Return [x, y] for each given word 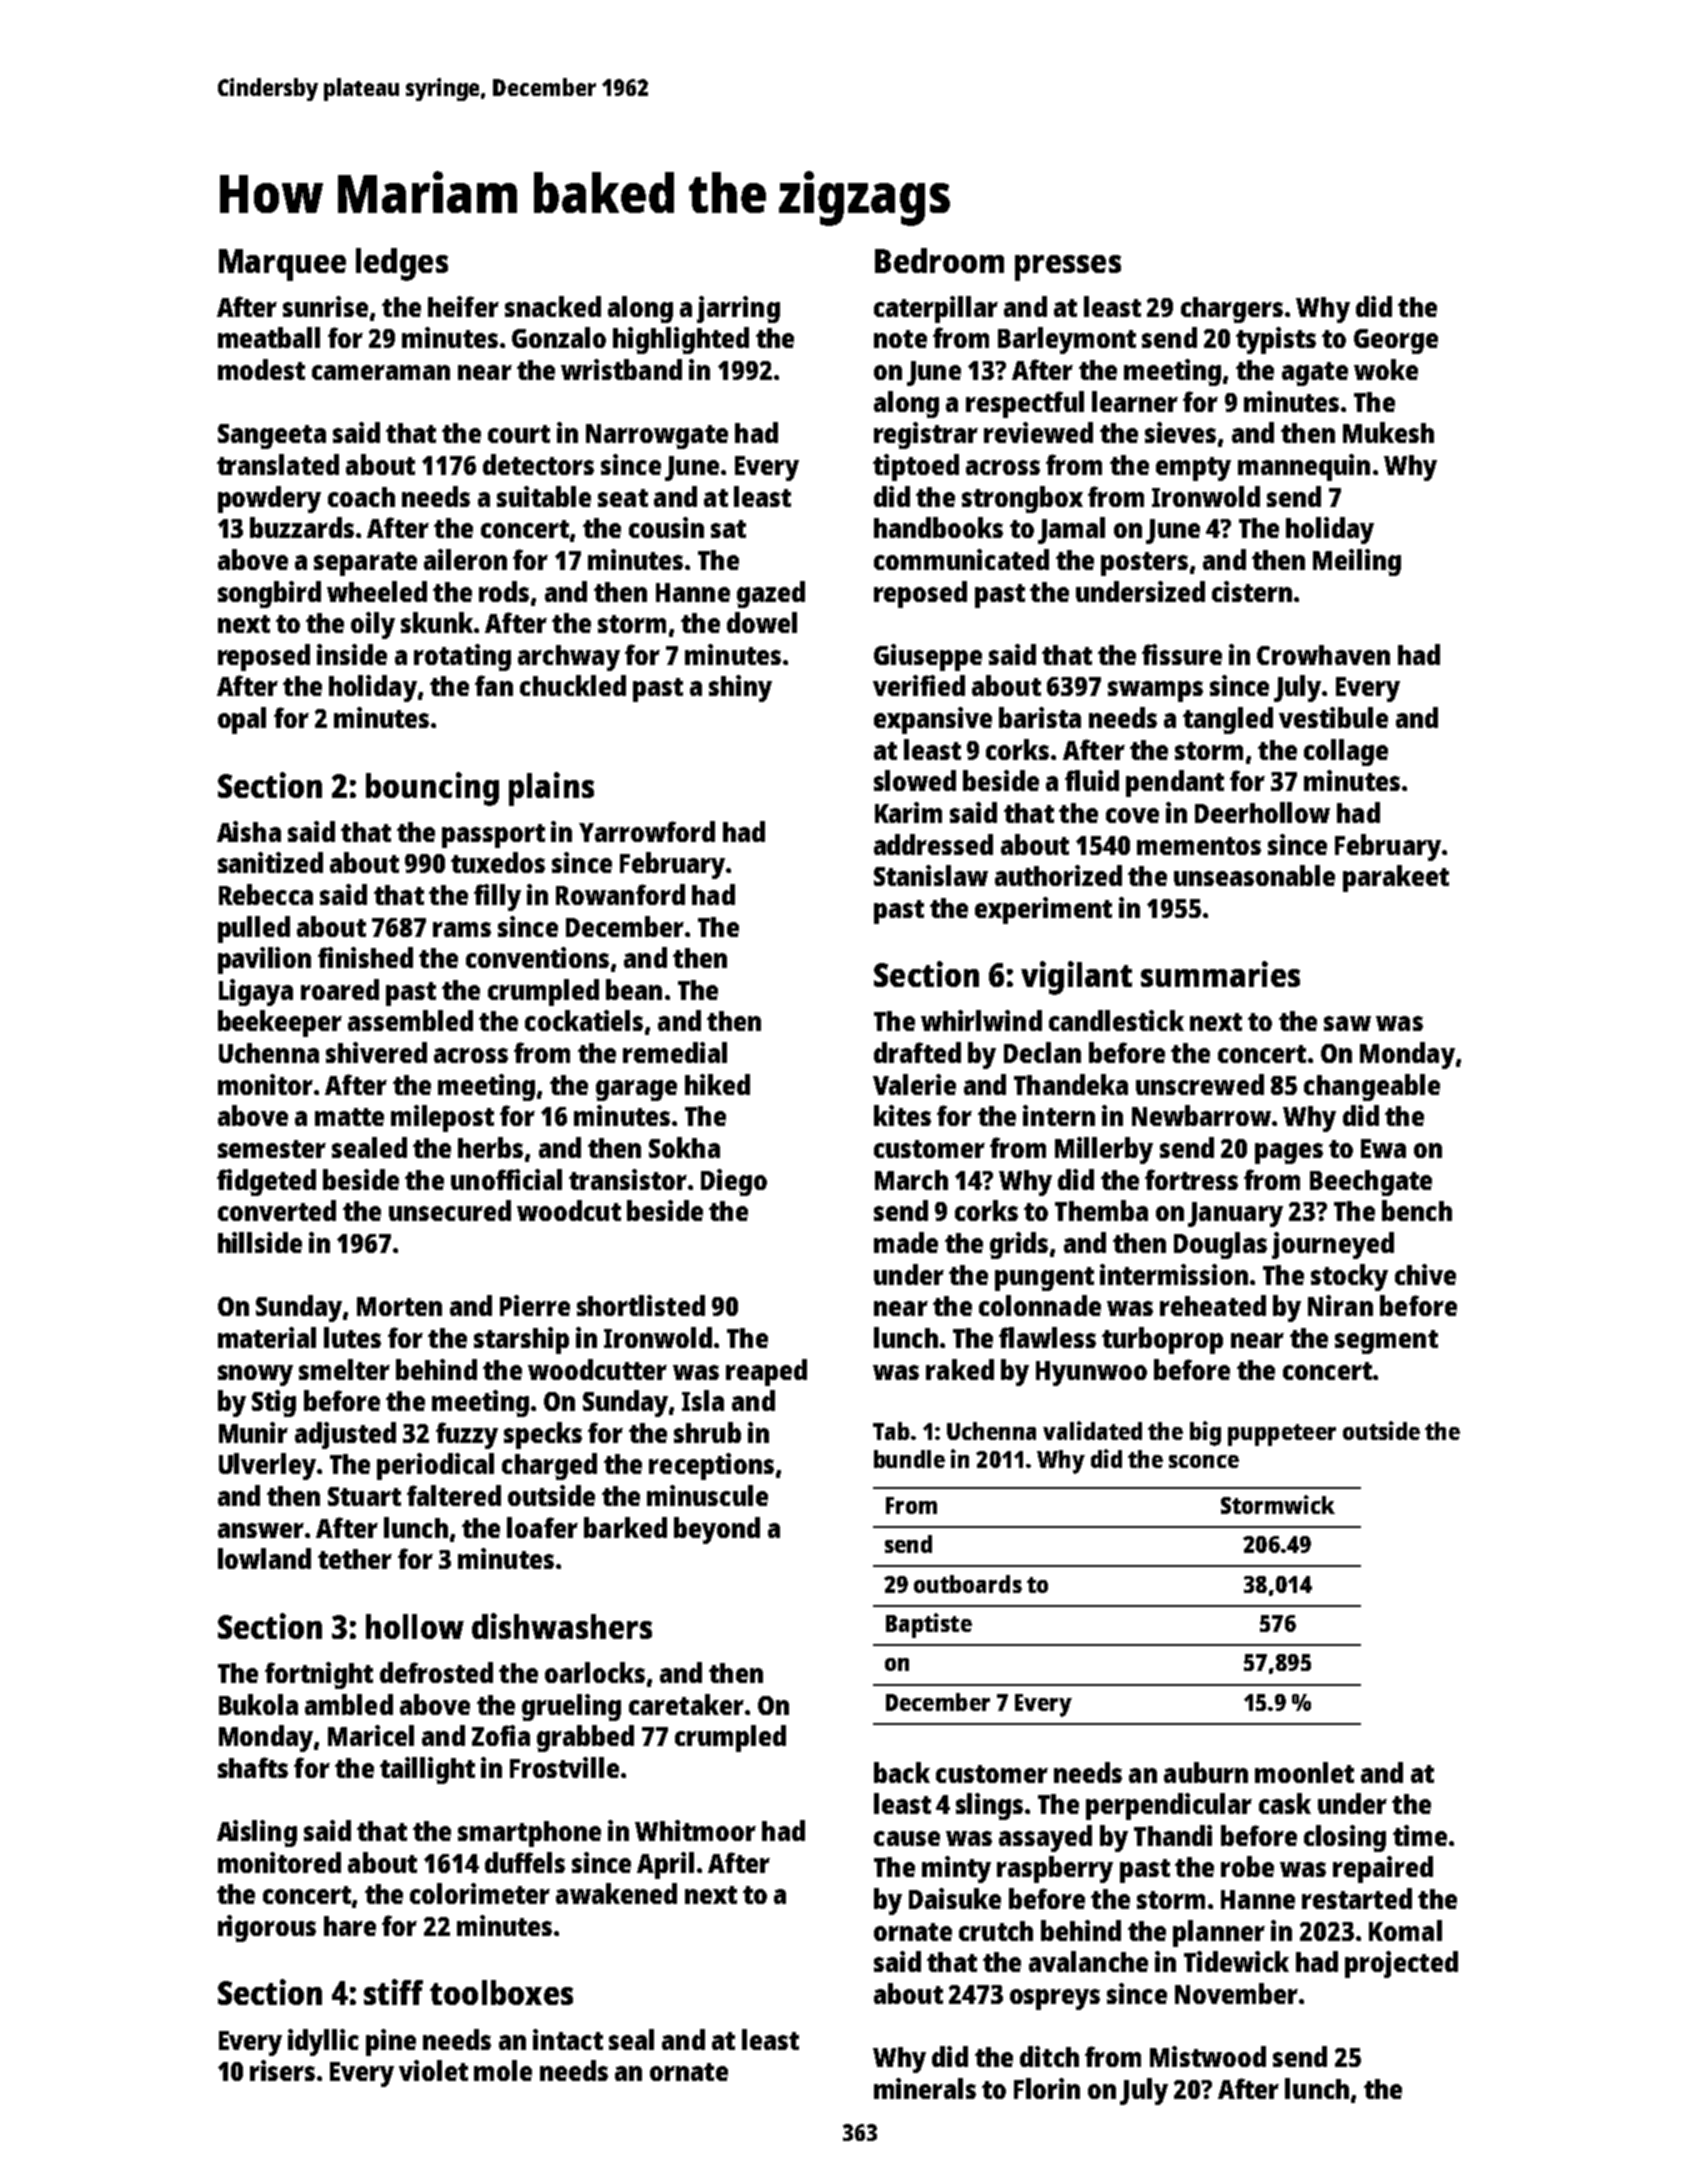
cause [907, 1838]
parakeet [1396, 878]
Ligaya [256, 992]
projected [1401, 1964]
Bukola [258, 1704]
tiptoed [916, 467]
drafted [917, 1052]
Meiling [1357, 562]
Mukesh [1388, 432]
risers [282, 2070]
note [900, 339]
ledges [402, 264]
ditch [1049, 2056]
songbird [269, 594]
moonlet [1304, 1772]
